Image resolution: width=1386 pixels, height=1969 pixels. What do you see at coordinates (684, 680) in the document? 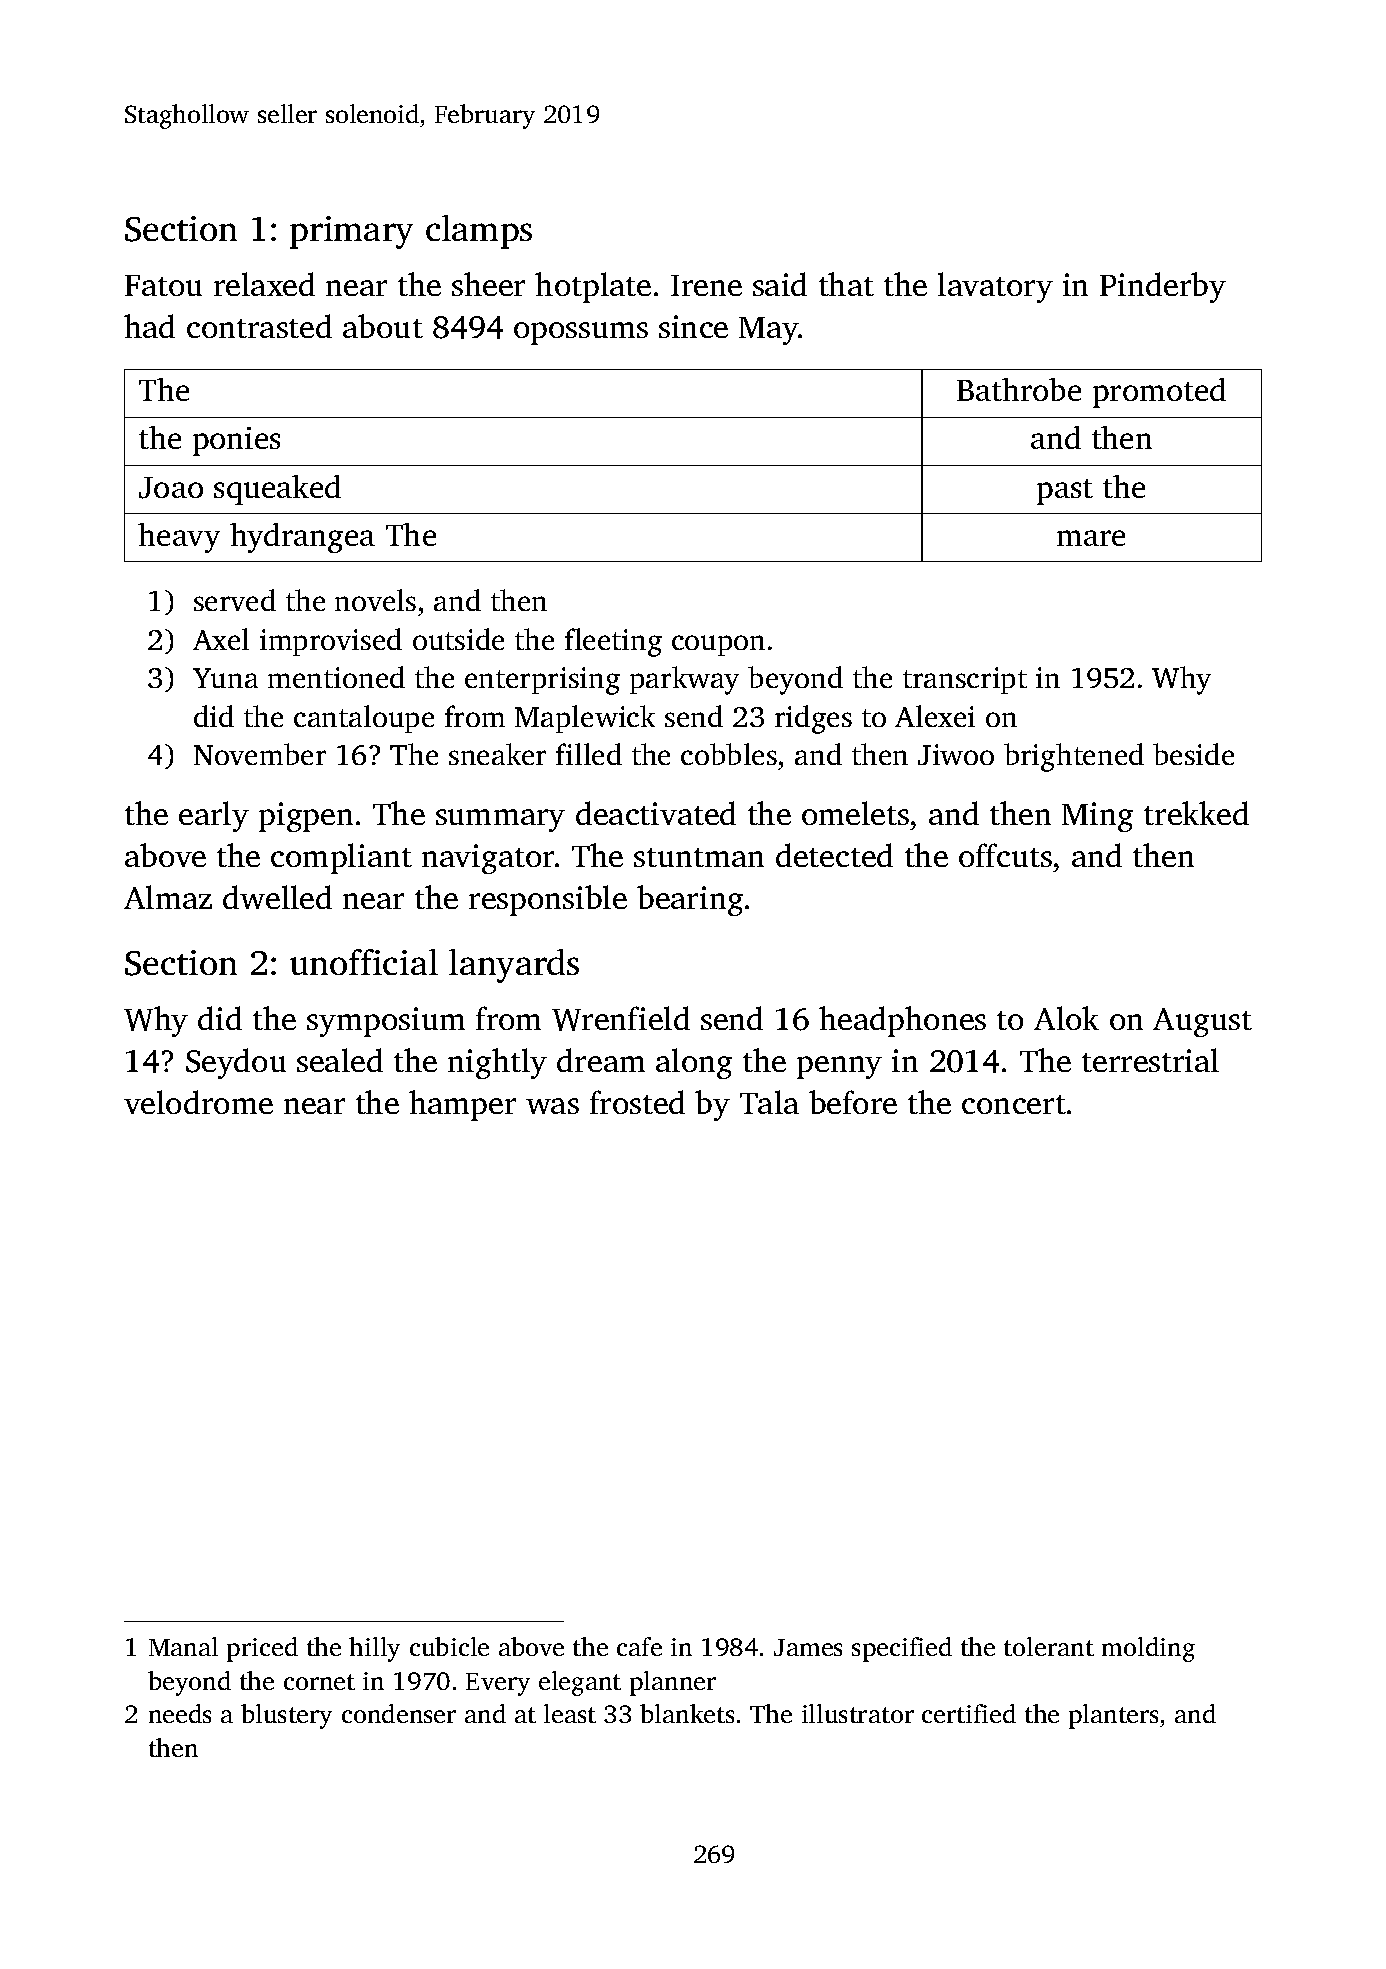
I see `parkway` at bounding box center [684, 680].
